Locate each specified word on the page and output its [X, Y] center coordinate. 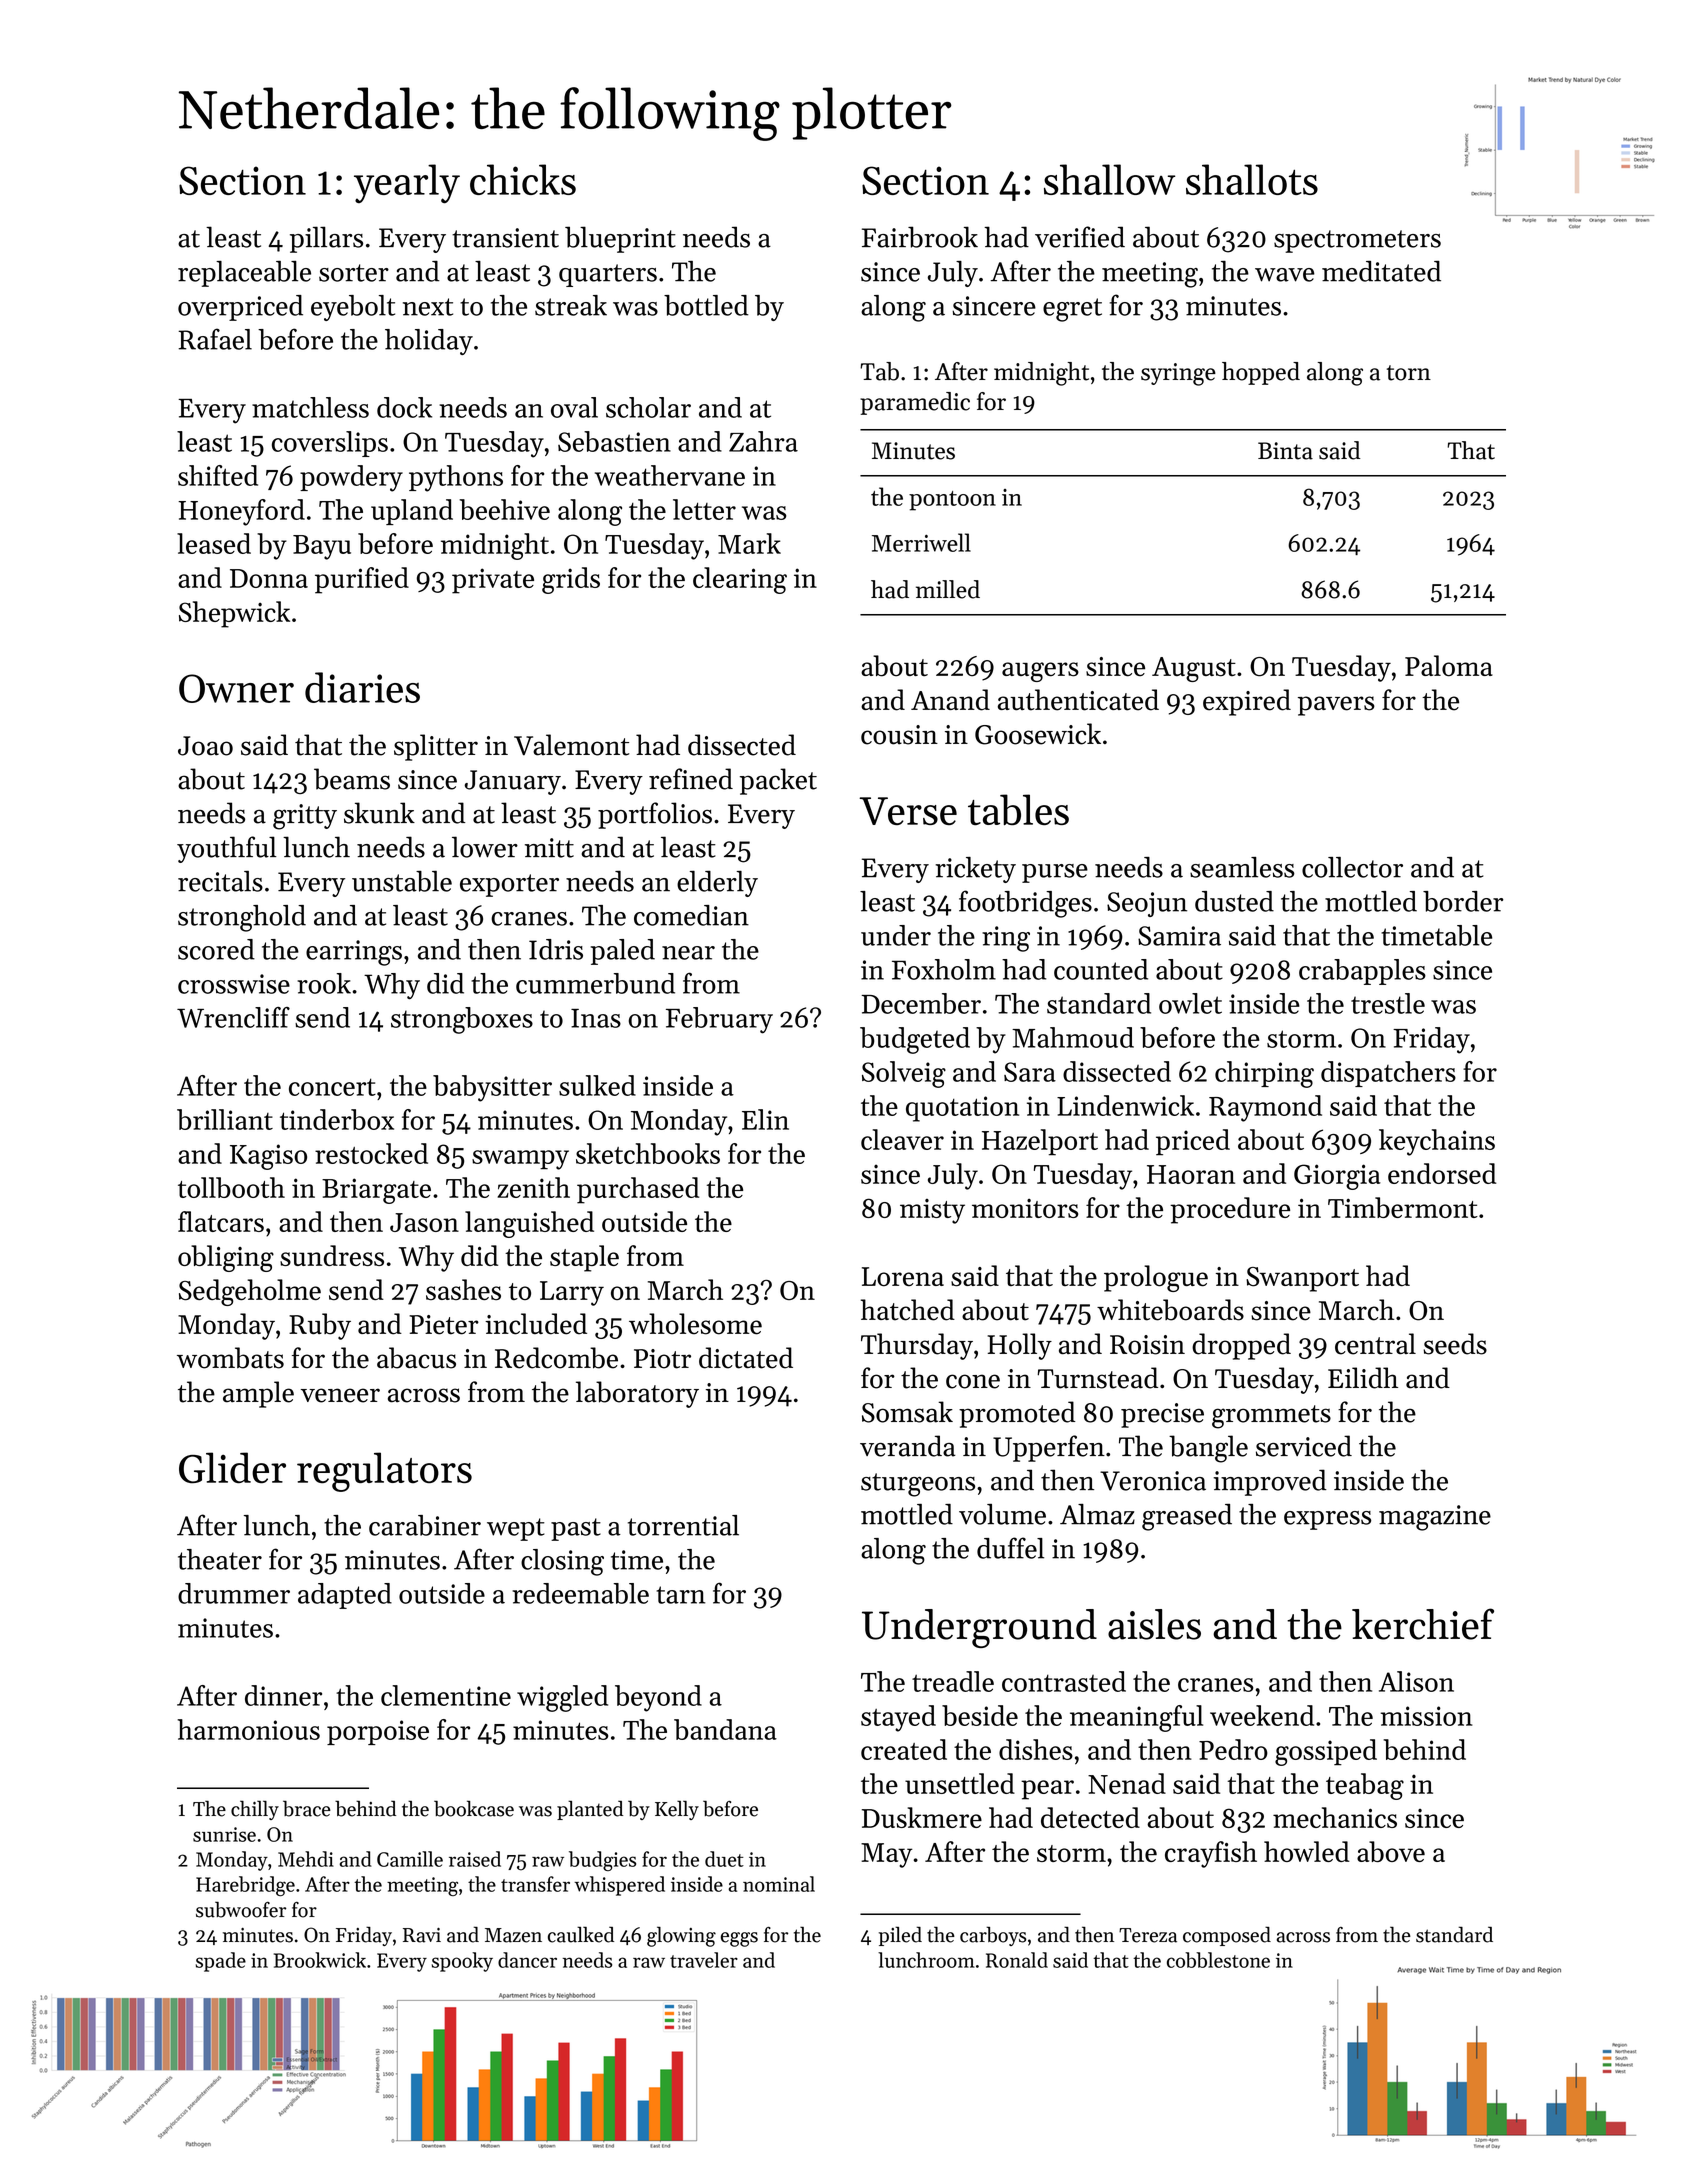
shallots [1252, 179]
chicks [523, 179]
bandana [725, 1729]
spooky [462, 1962]
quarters [608, 275]
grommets [1271, 1417]
